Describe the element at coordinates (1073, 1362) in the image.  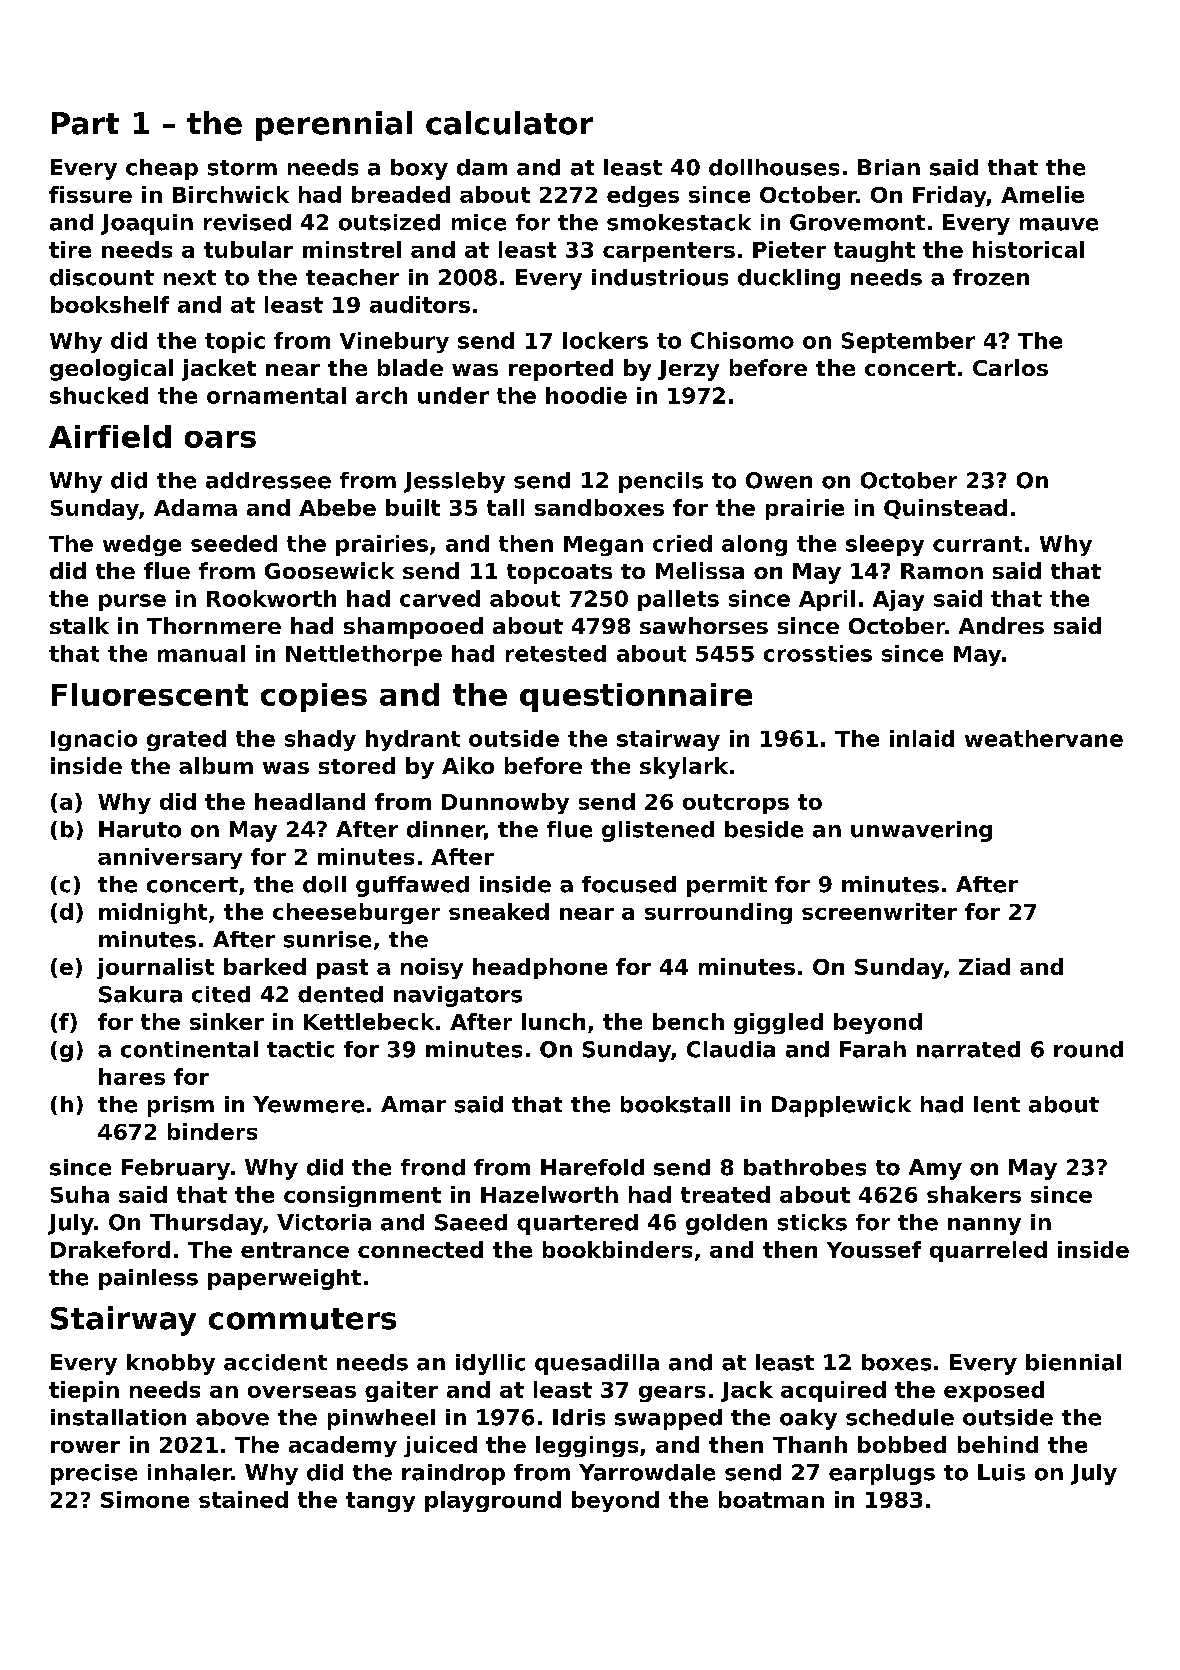
I see `biennial` at that location.
